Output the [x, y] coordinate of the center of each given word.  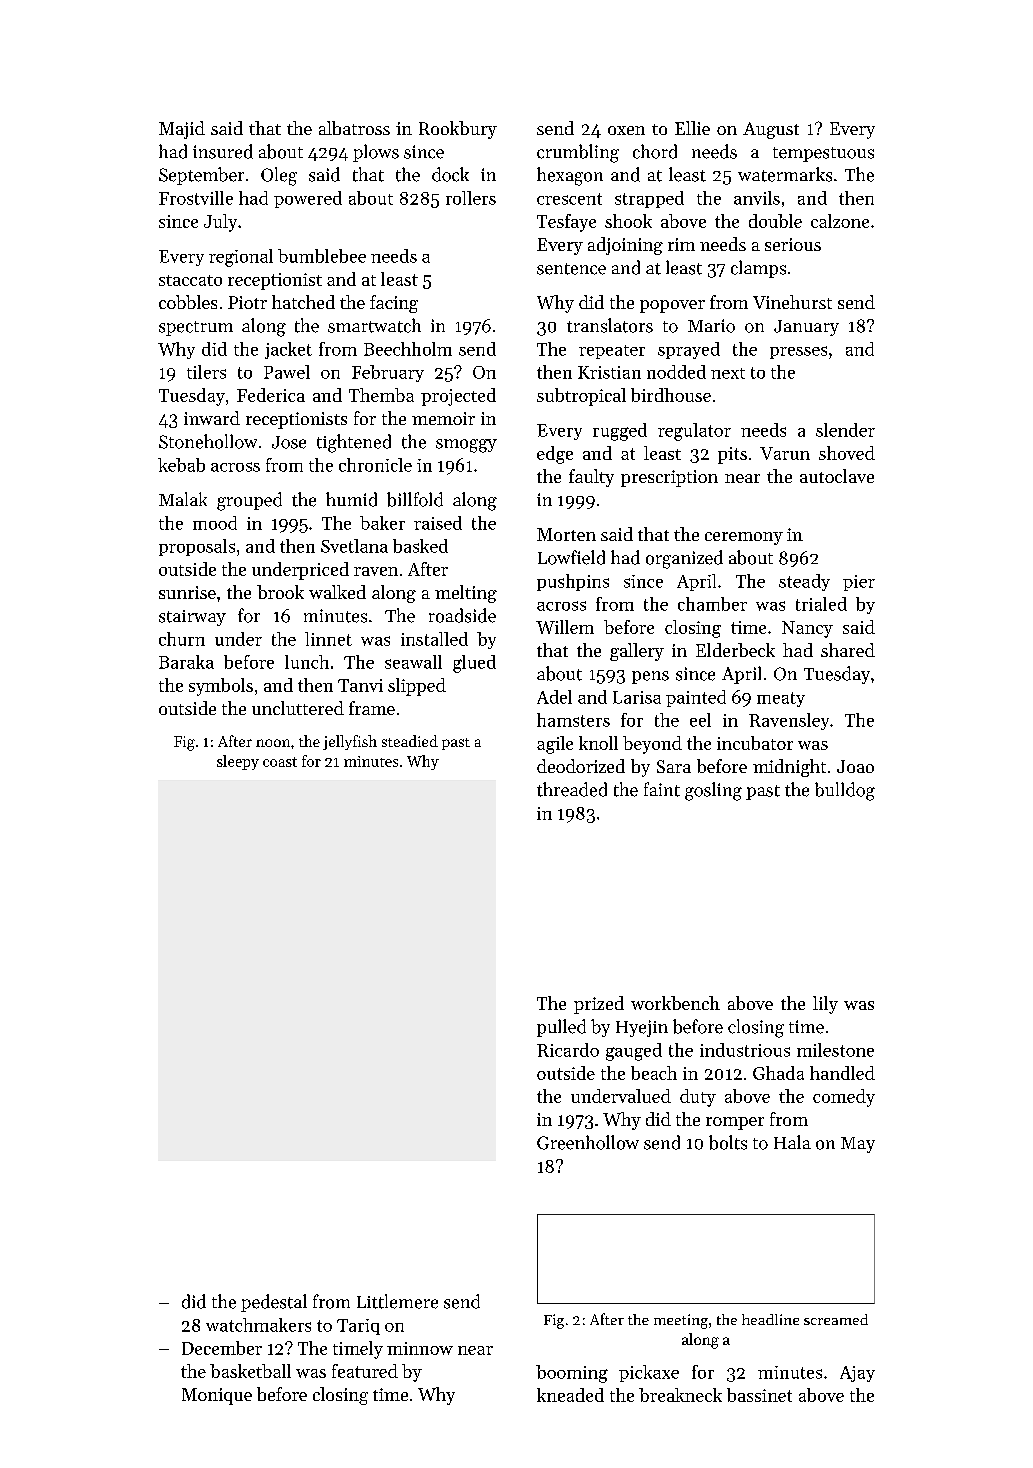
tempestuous [823, 154]
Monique [217, 1396]
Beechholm [408, 349]
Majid [182, 130]
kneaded [570, 1395]
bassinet [759, 1395]
